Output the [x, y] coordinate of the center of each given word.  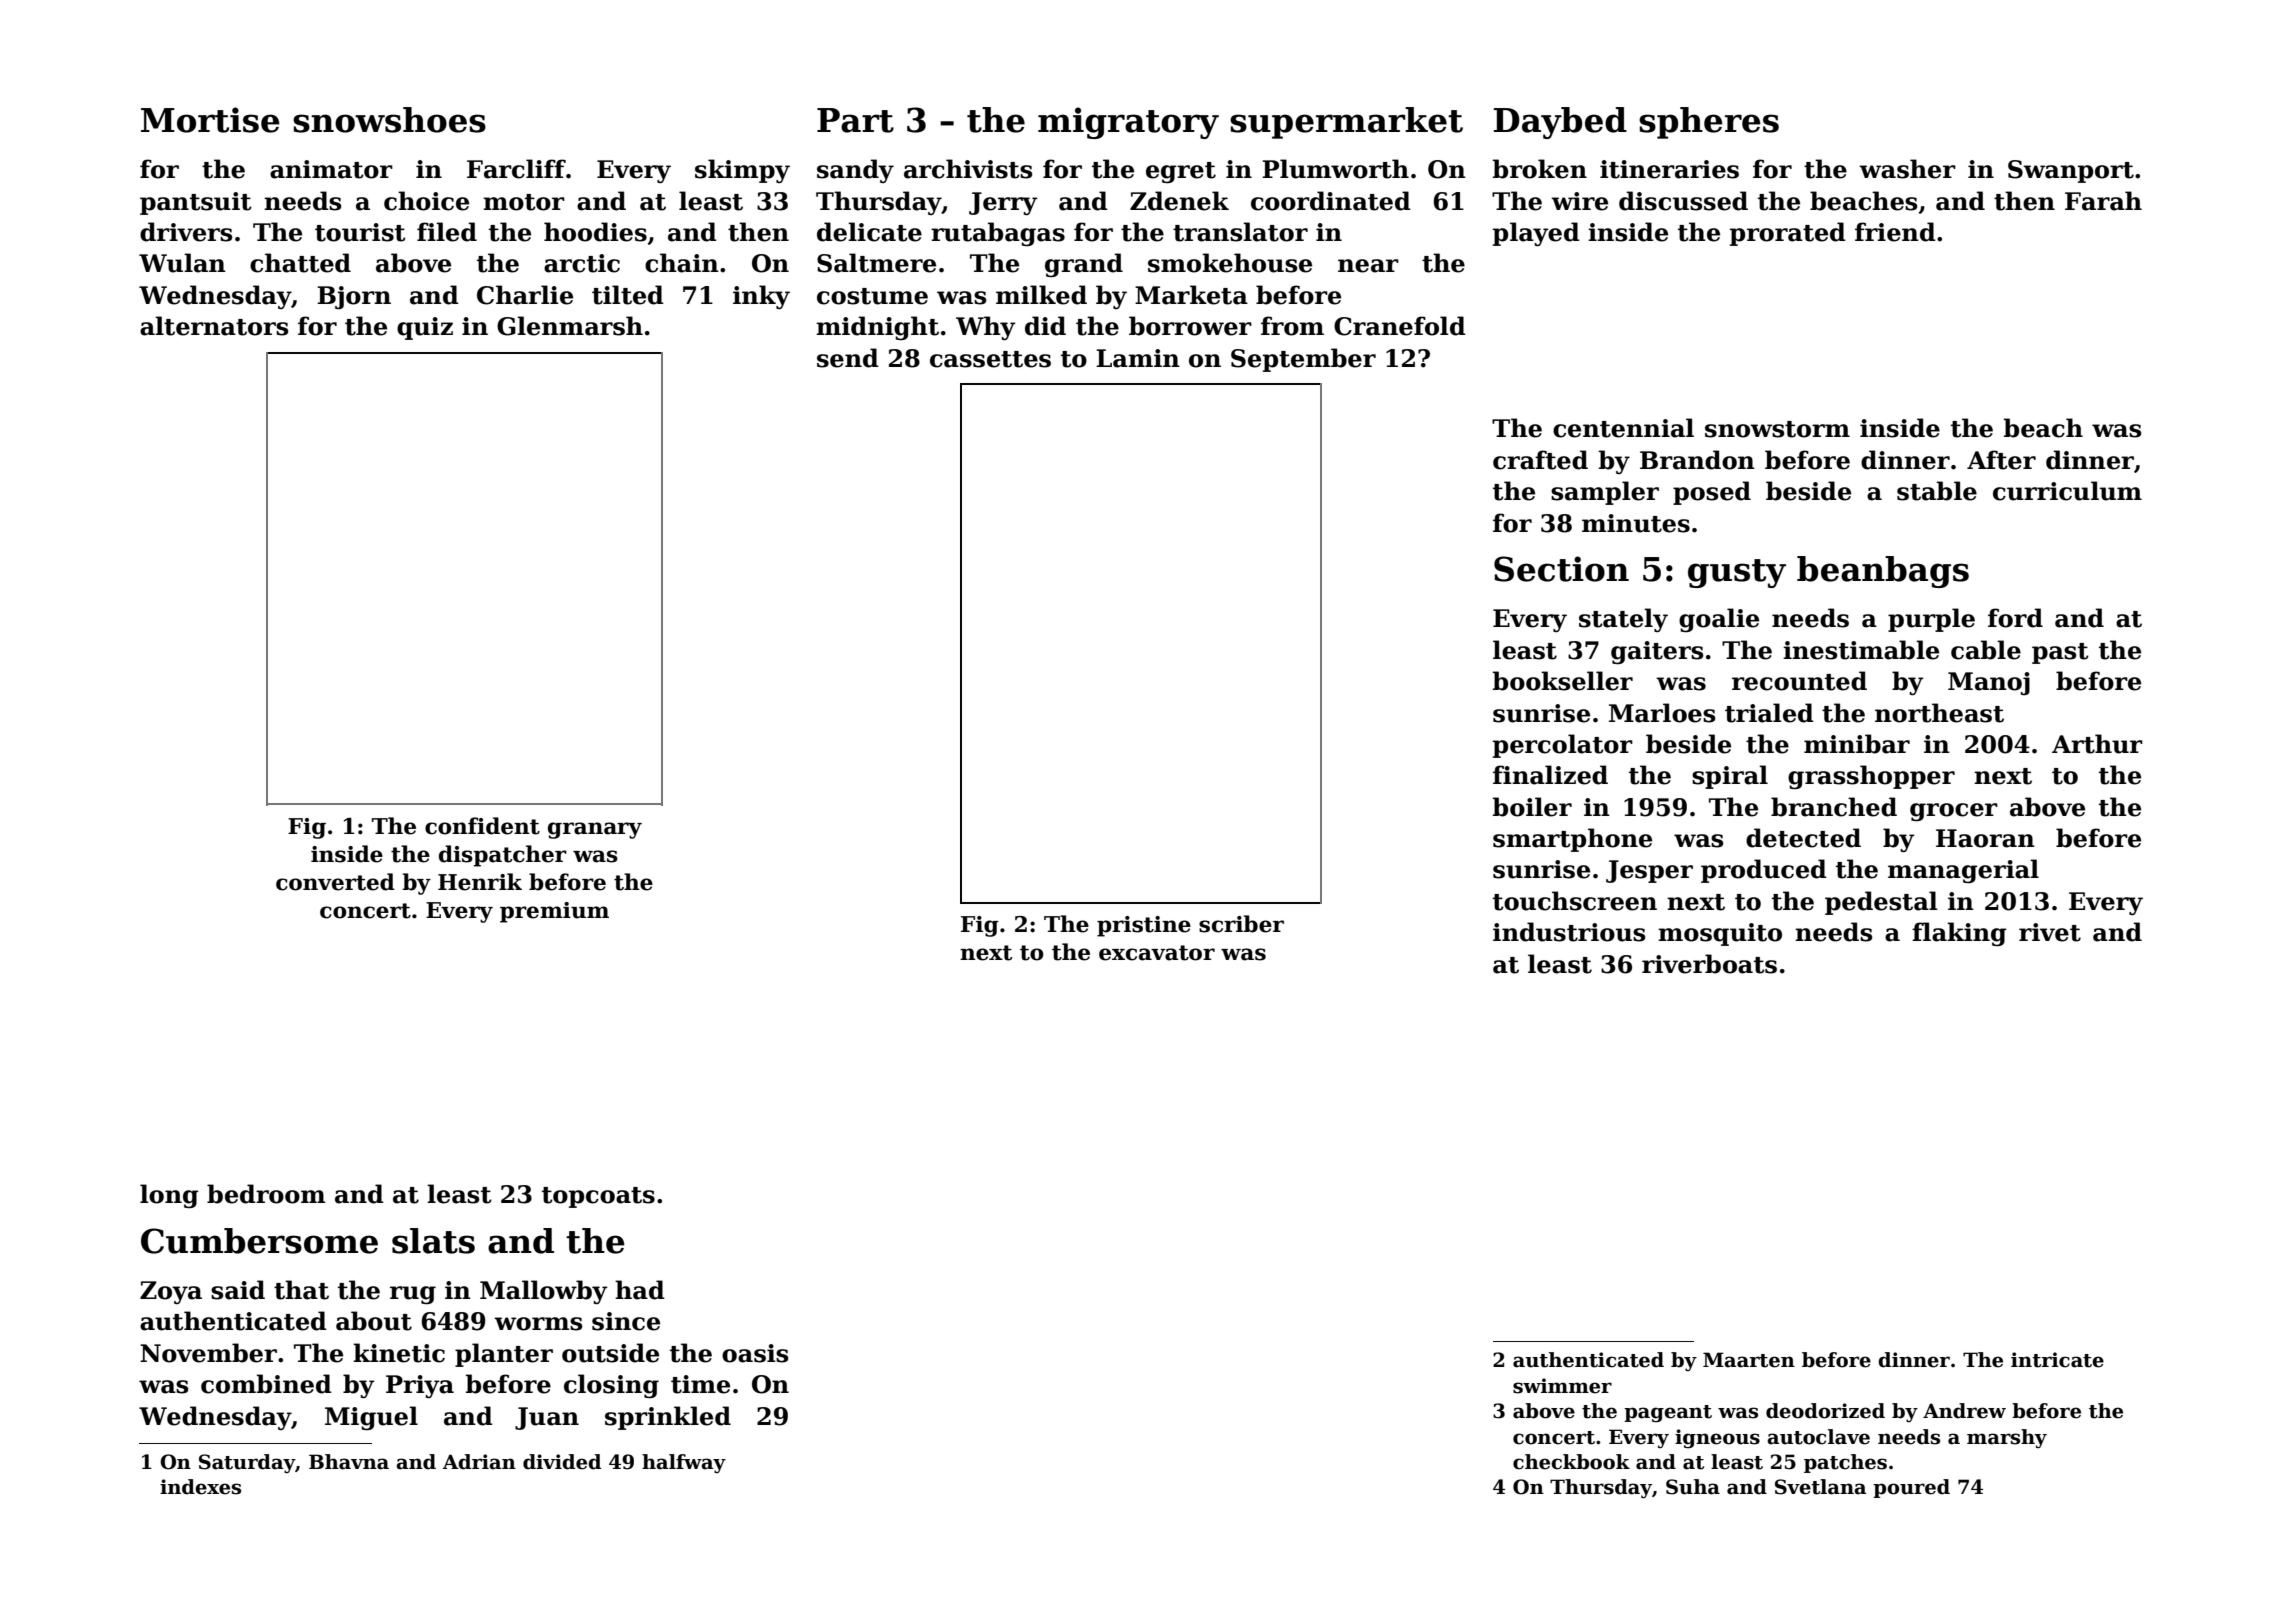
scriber [1241, 924]
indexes [200, 1487]
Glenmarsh [570, 326]
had [640, 1290]
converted [335, 882]
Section [1561, 569]
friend [1895, 232]
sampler [1605, 493]
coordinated [1331, 201]
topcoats [598, 1197]
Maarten [1749, 1360]
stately [1623, 620]
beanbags [1883, 572]
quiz [425, 328]
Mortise [210, 120]
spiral [1730, 777]
